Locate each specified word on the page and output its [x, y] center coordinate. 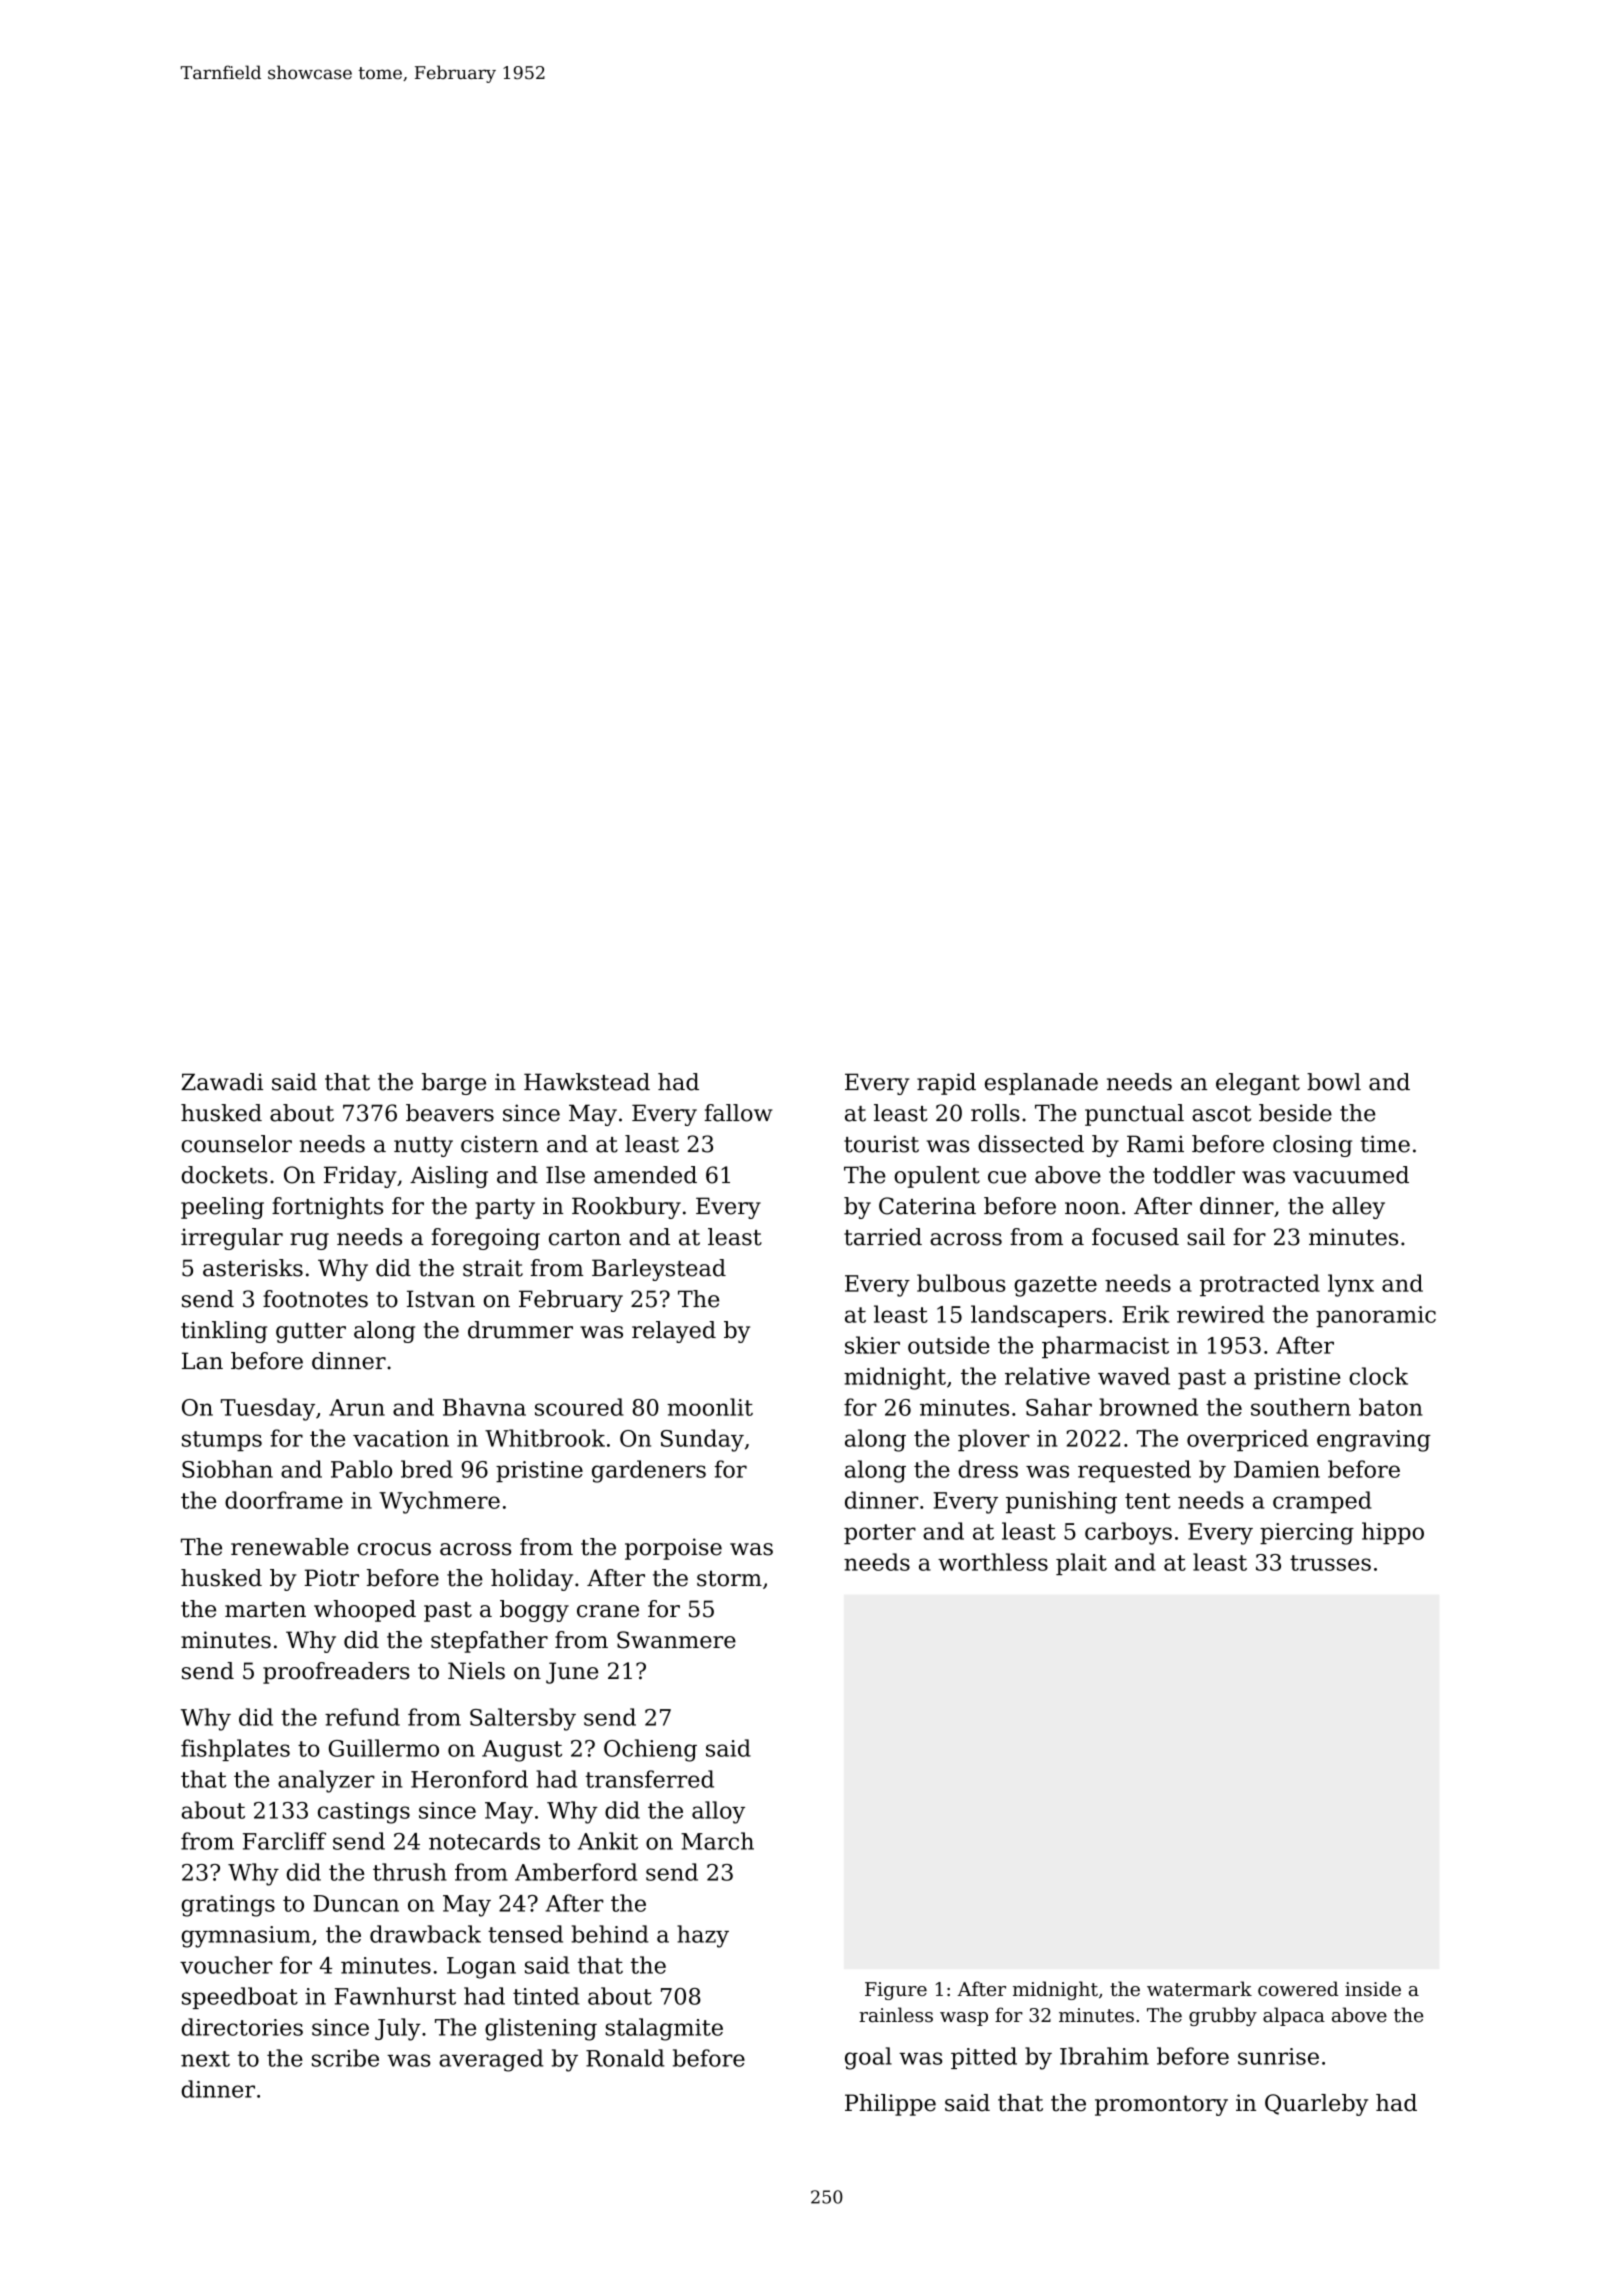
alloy [718, 1812]
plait [1081, 1564]
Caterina [927, 1206]
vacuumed [1351, 1175]
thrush [410, 1872]
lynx [1351, 1285]
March [717, 1841]
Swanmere [676, 1640]
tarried [883, 1237]
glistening [541, 2029]
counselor [236, 1144]
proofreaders [336, 1673]
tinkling [224, 1332]
